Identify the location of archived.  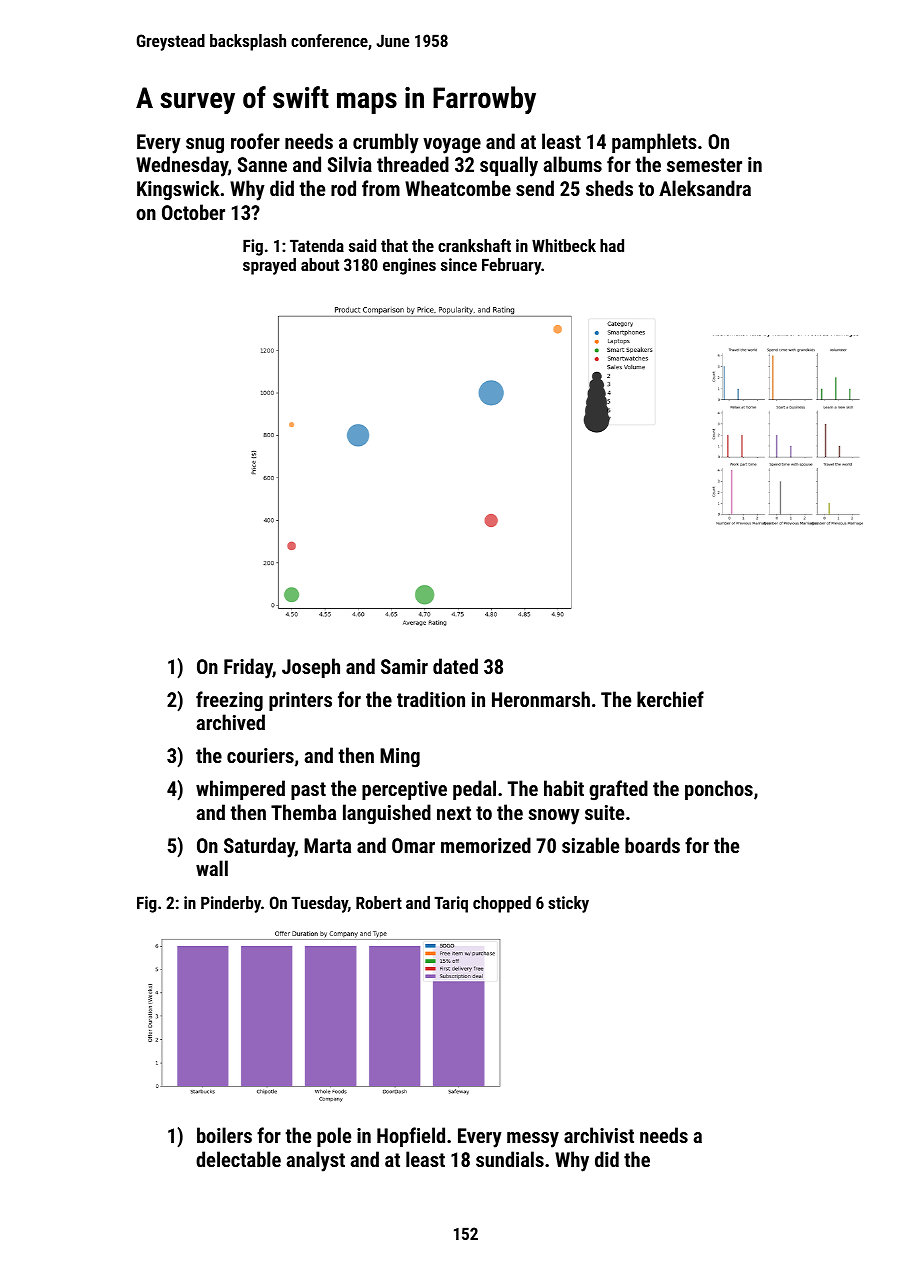
(231, 722).
